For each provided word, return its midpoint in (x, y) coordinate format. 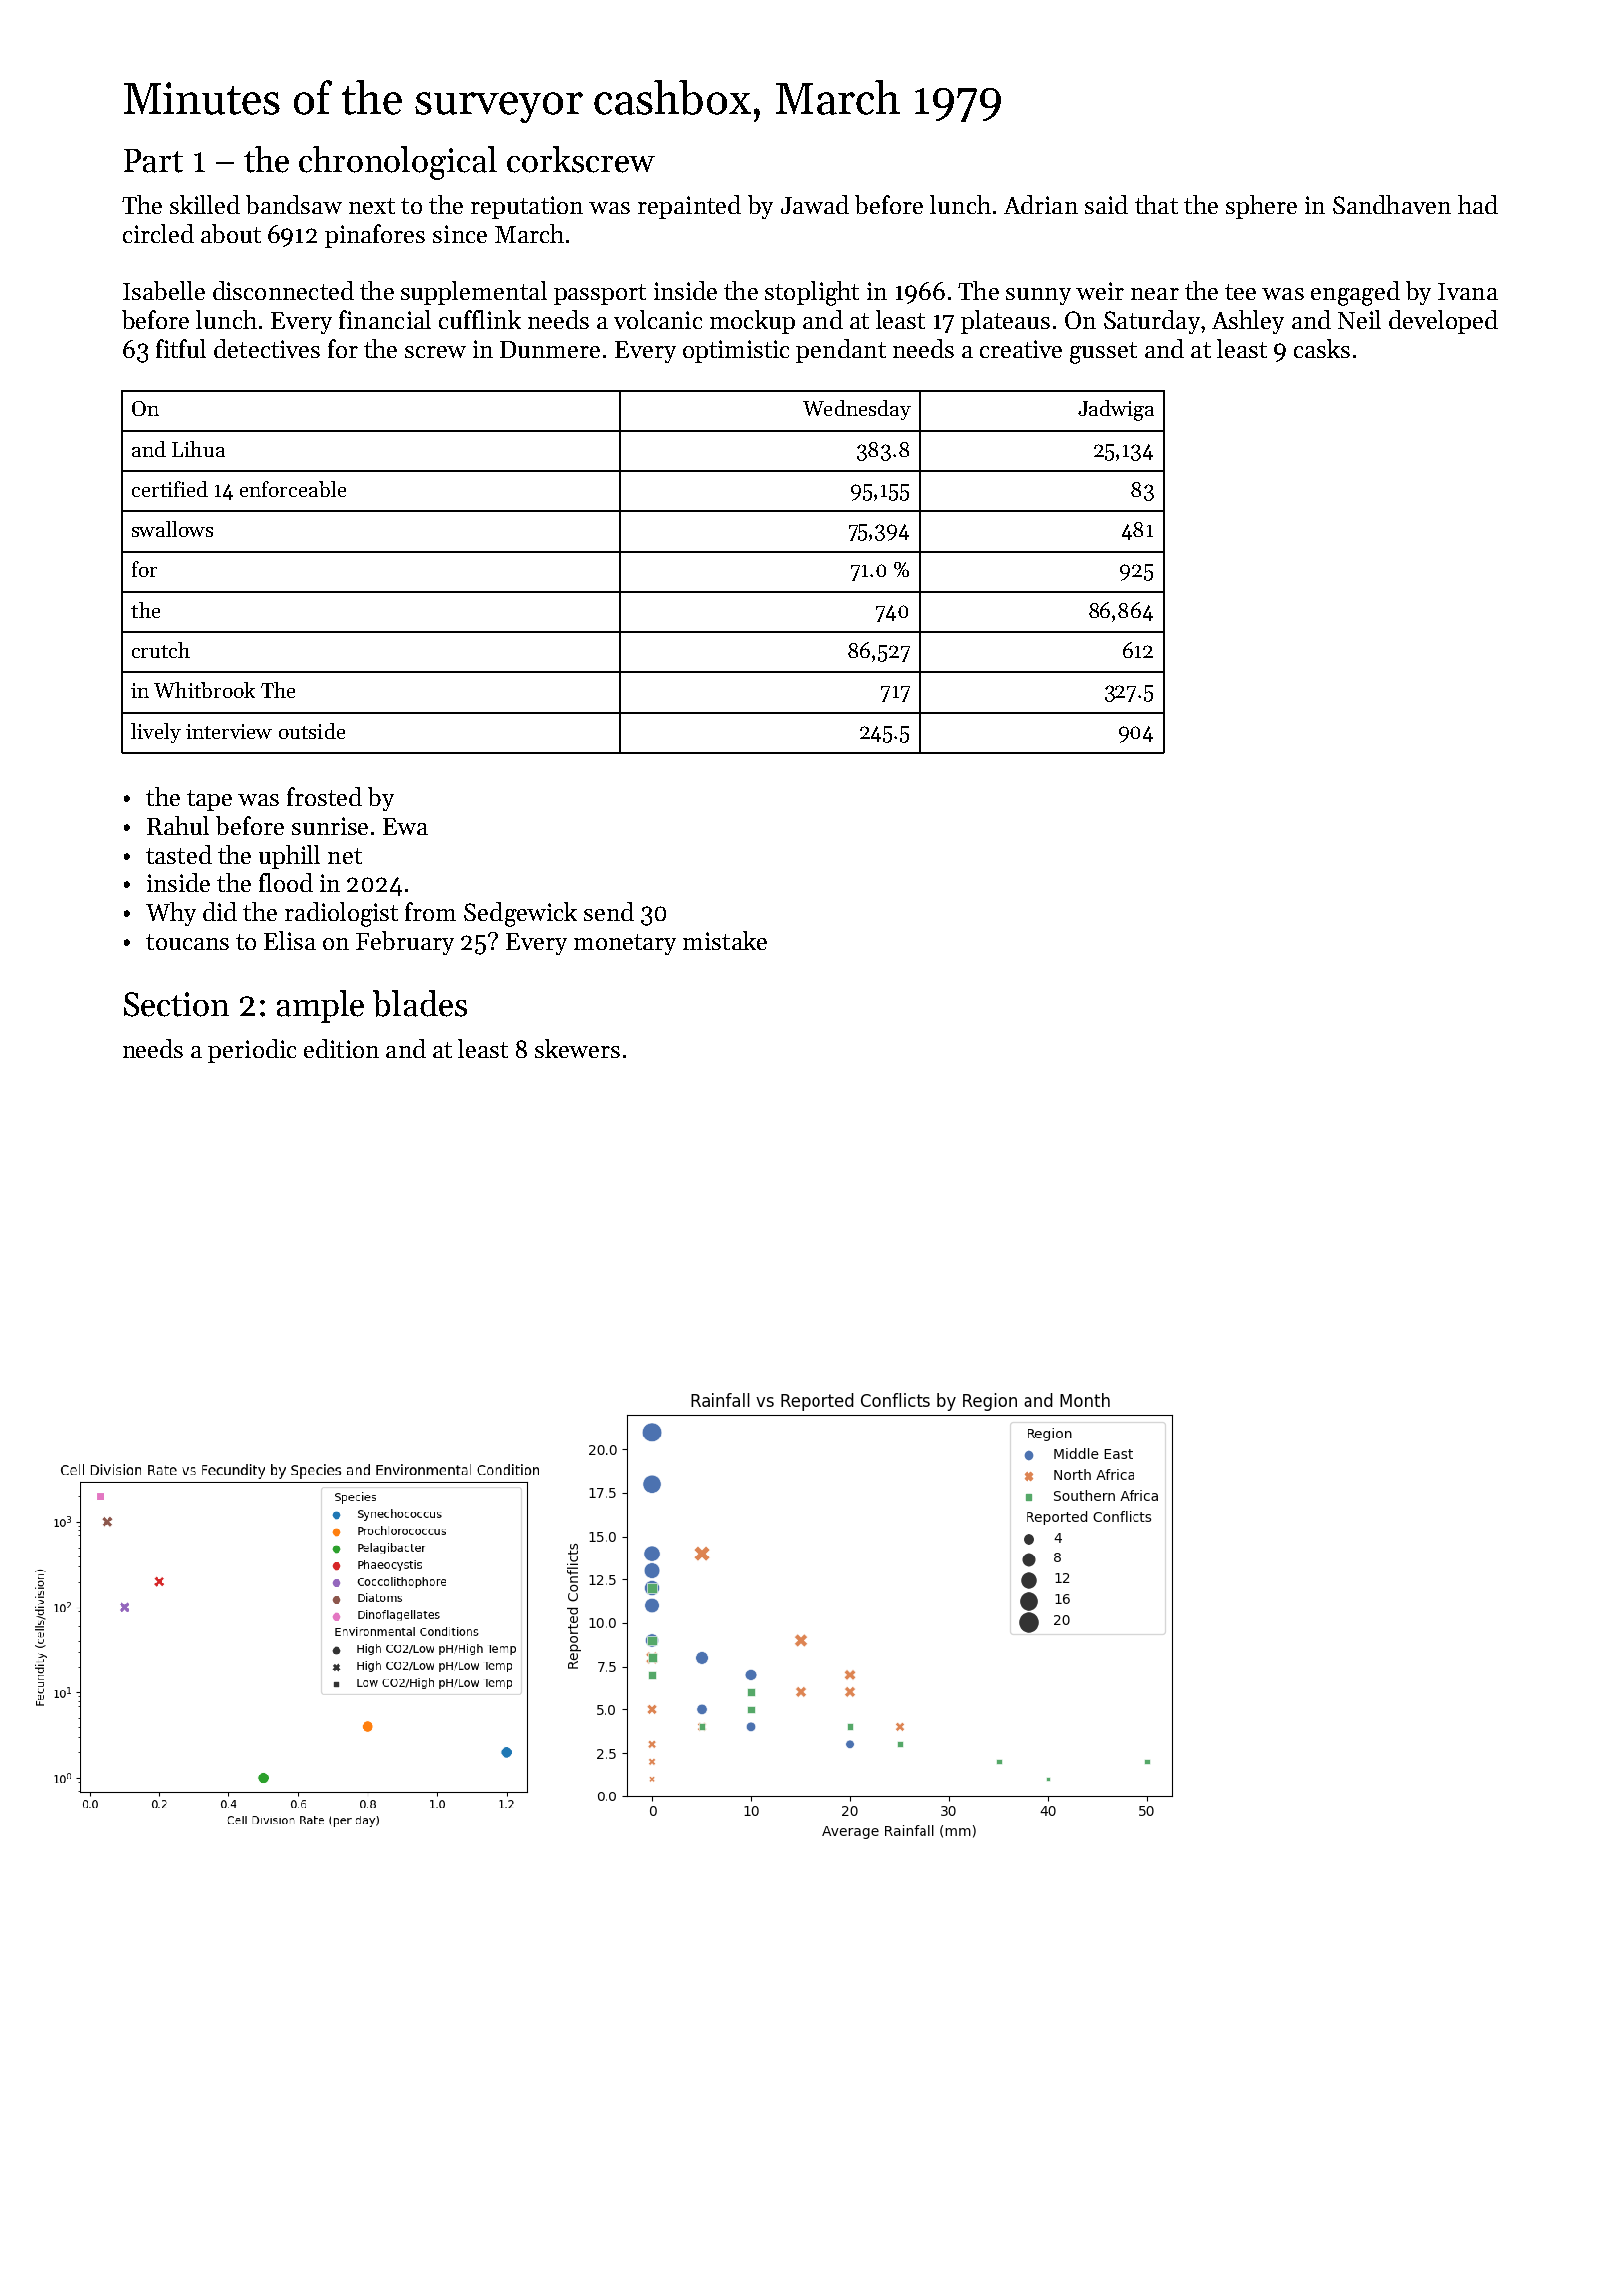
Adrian (1041, 204)
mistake (725, 940)
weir (1100, 291)
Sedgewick (520, 914)
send (609, 911)
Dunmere (550, 349)
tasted (179, 854)
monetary (625, 944)
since (460, 234)
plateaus (1005, 322)
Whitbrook (204, 690)
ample (320, 1006)
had (1478, 204)
